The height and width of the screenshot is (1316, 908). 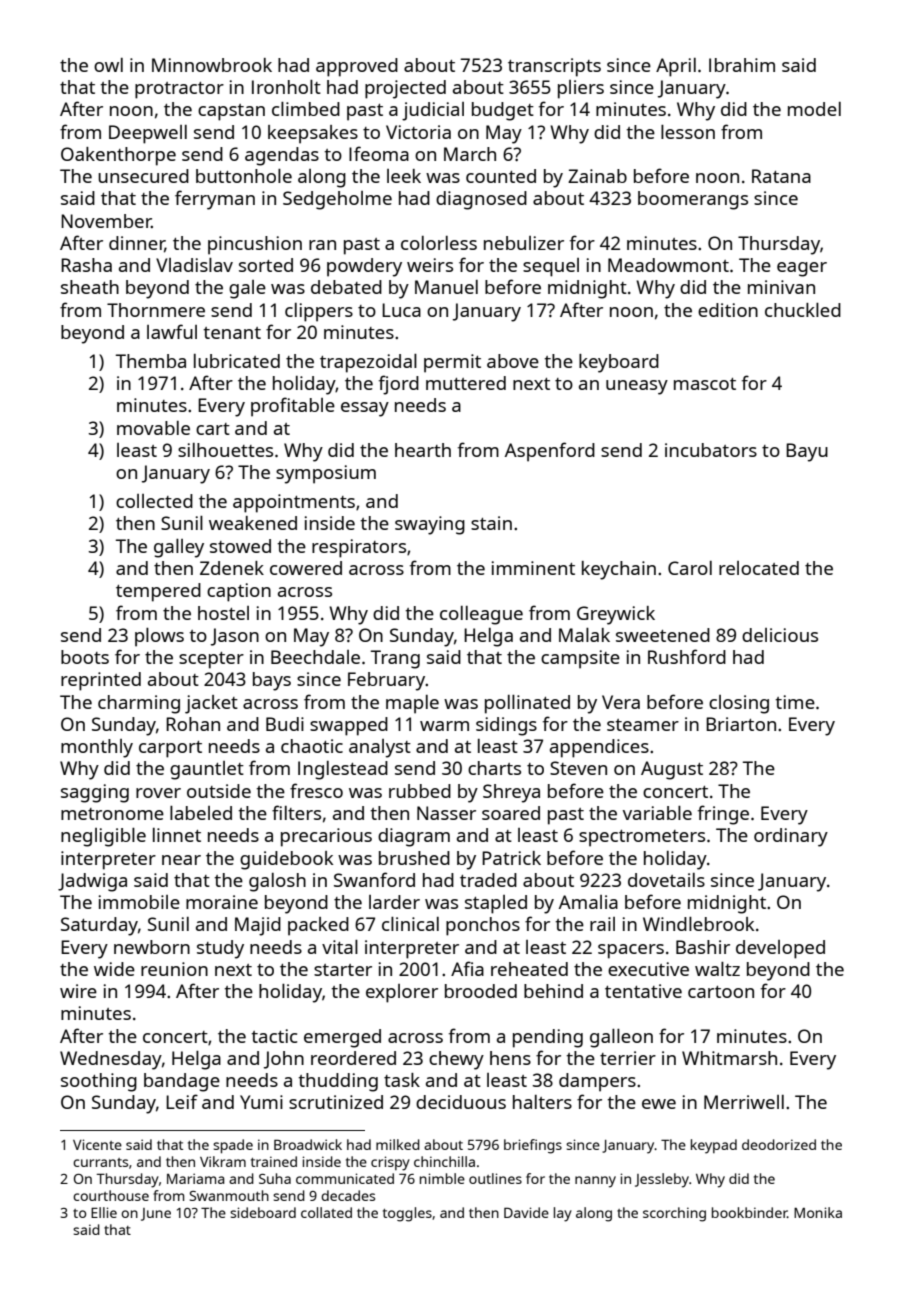 What do you see at coordinates (563, 1214) in the screenshot?
I see `lay` at bounding box center [563, 1214].
